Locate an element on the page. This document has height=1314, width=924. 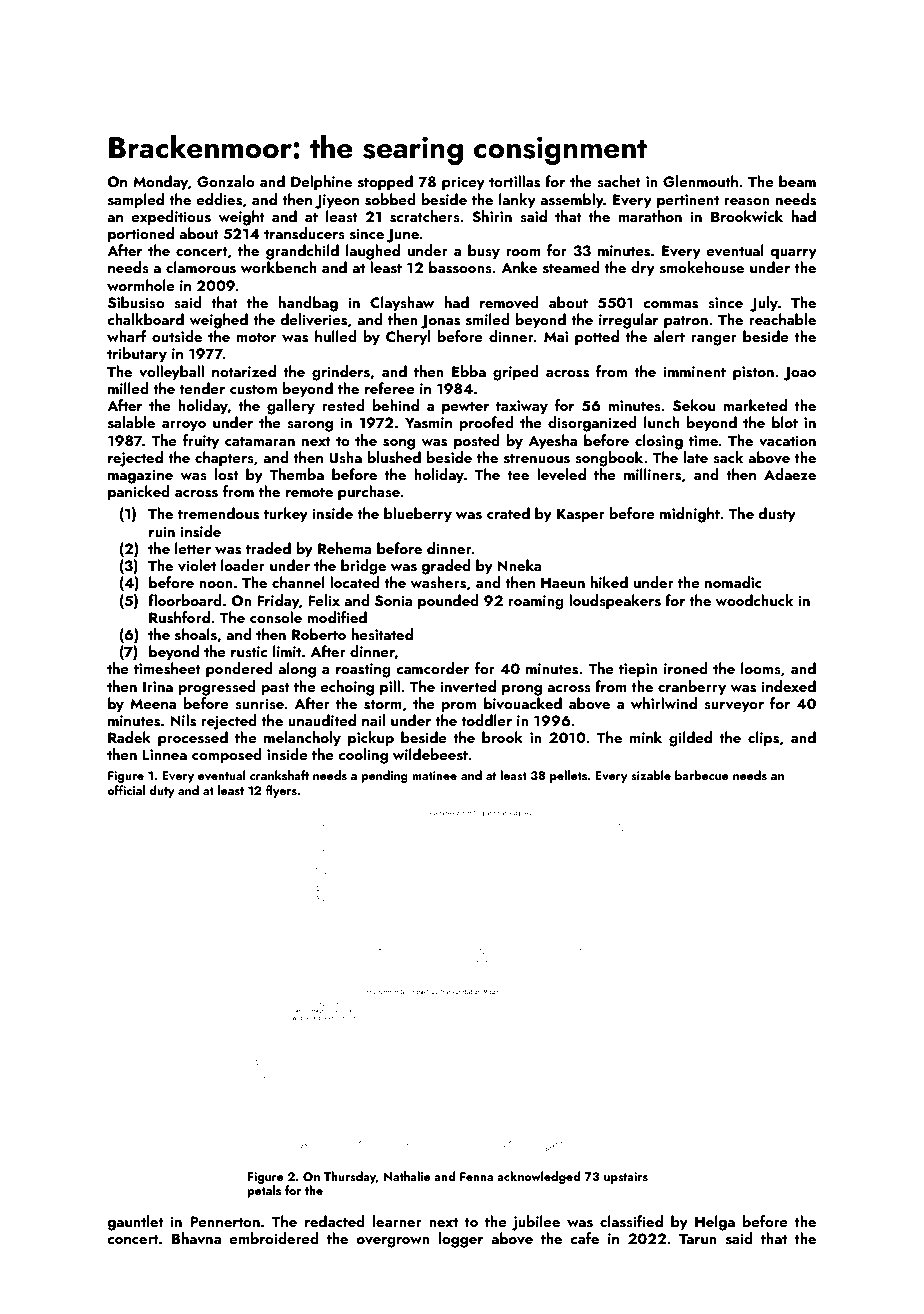
Irina is located at coordinates (158, 686).
